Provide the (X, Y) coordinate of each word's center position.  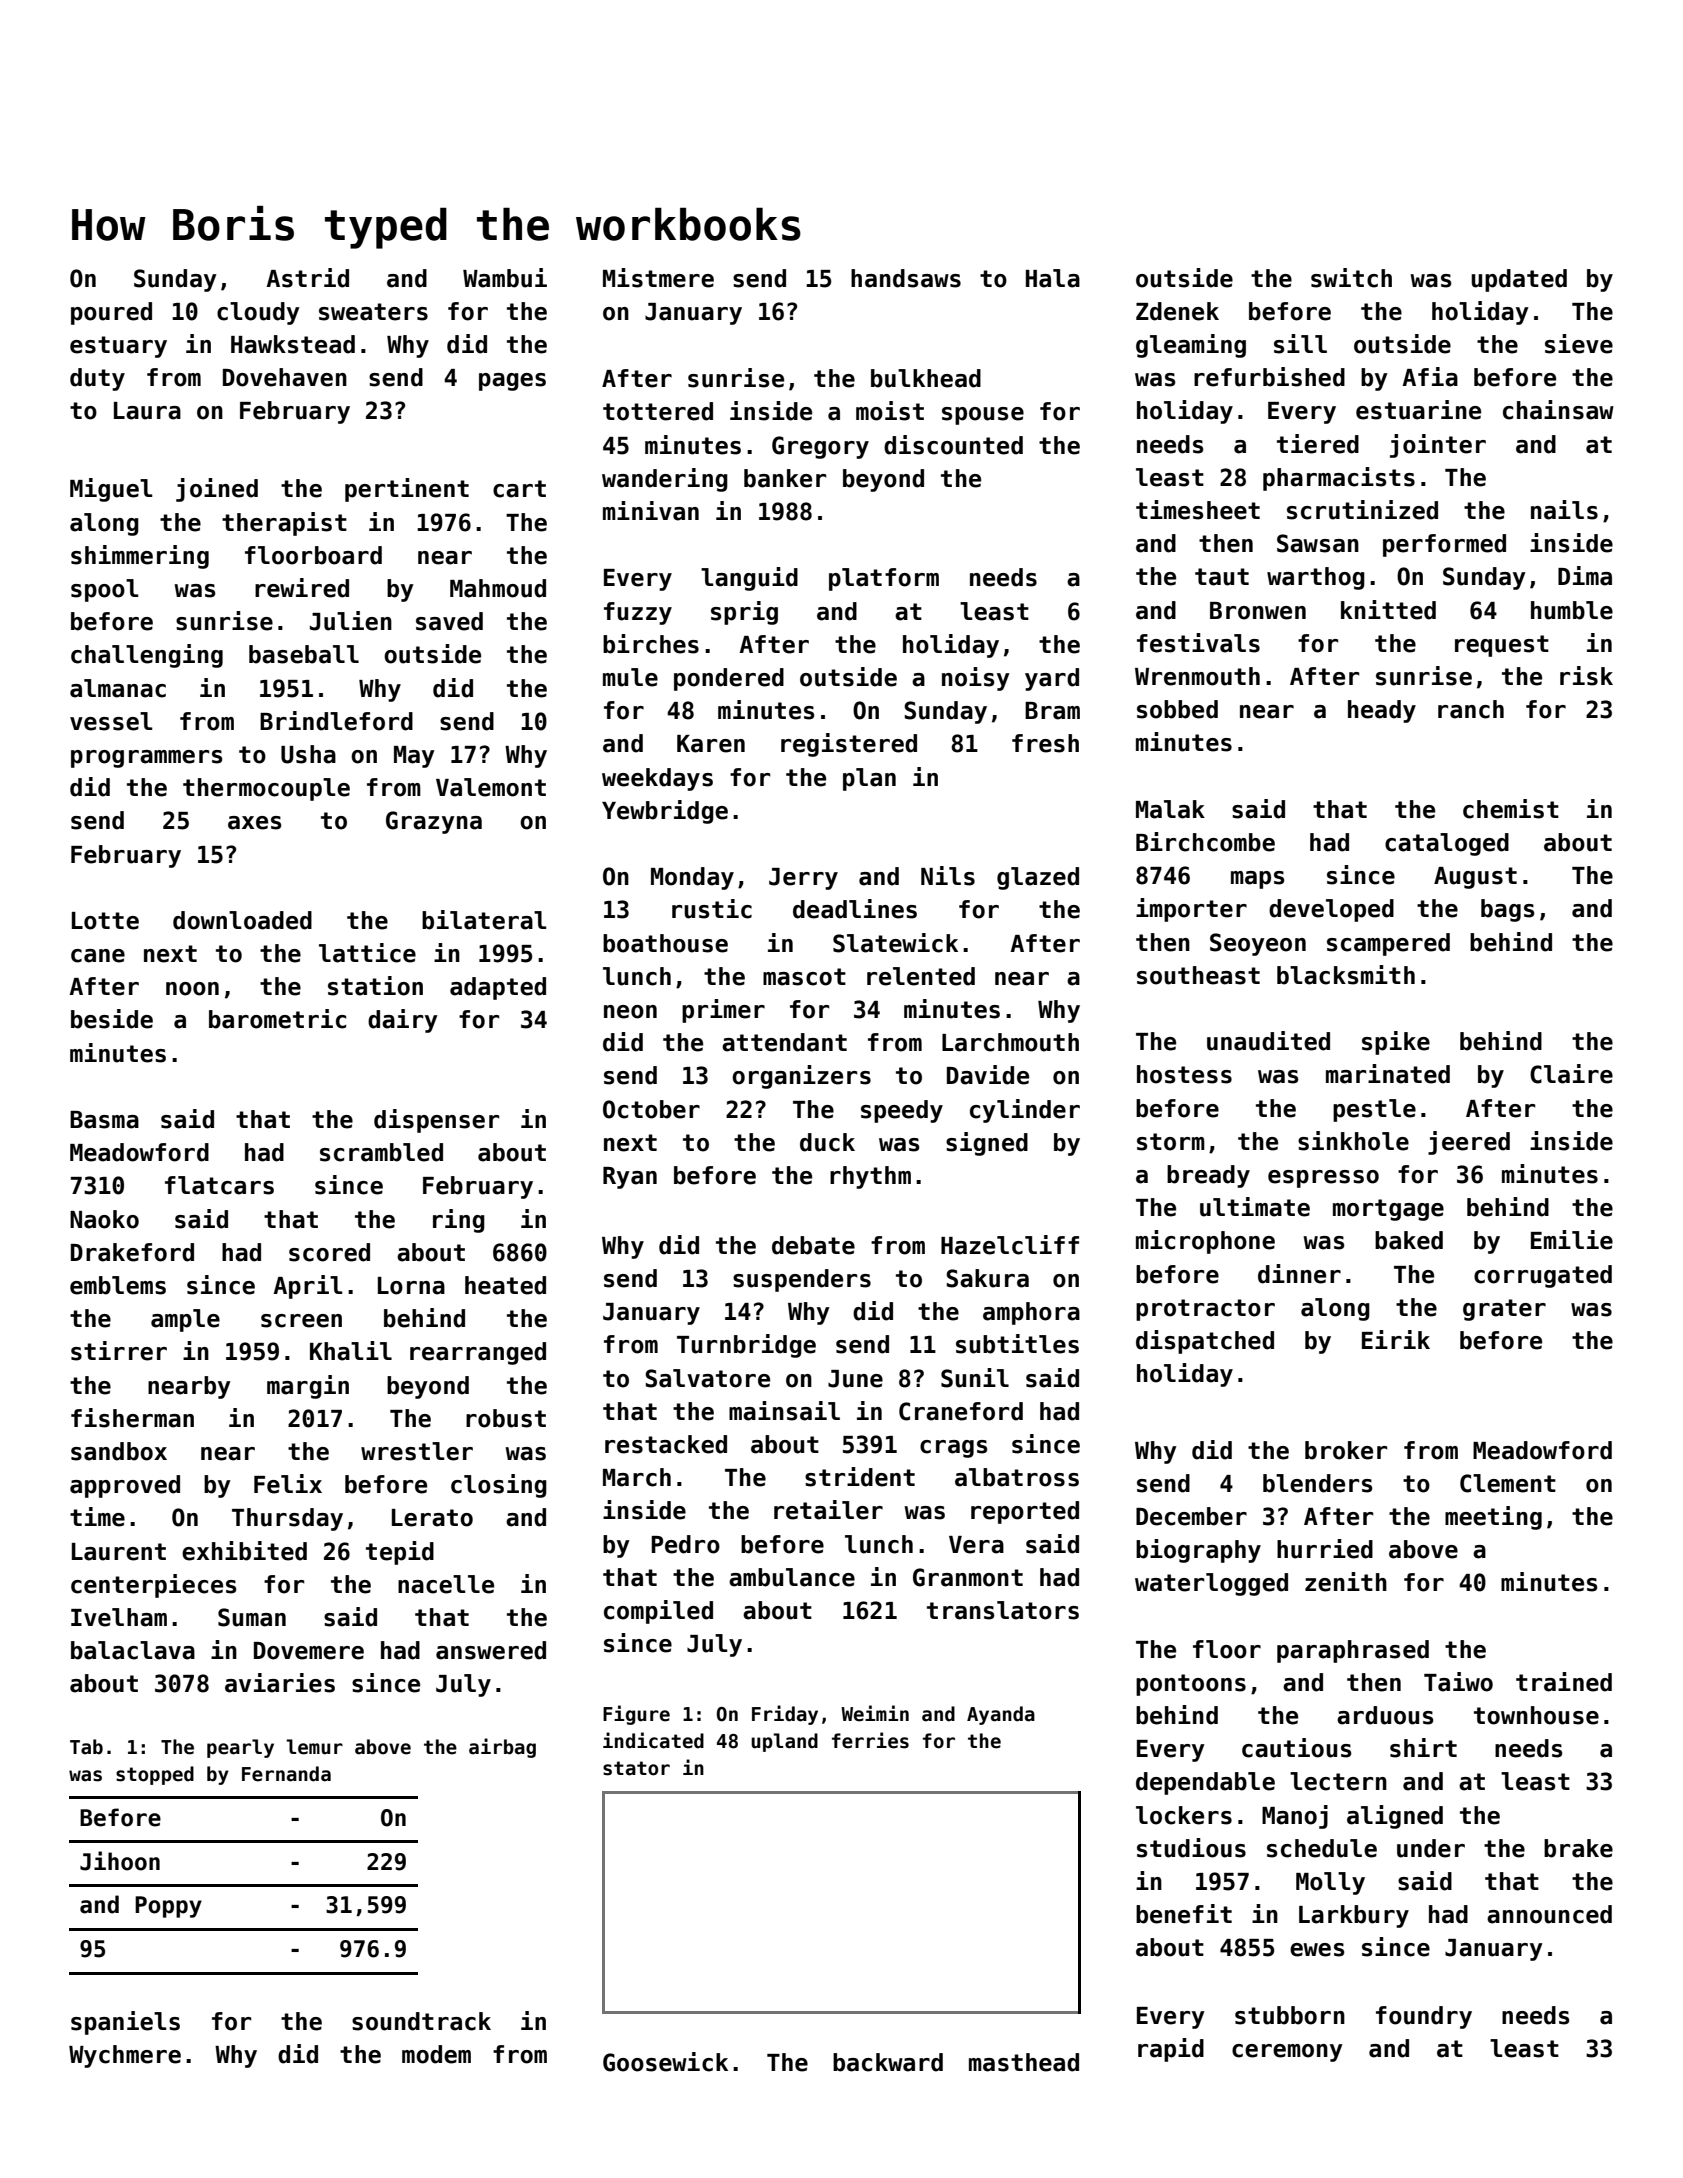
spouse (983, 416)
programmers (147, 759)
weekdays (657, 779)
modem (436, 2054)
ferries (870, 1740)
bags (1508, 910)
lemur (314, 1747)
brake (1578, 1848)
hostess (1184, 1074)
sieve (1579, 344)
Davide (988, 1075)
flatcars (219, 1185)
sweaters (373, 312)
